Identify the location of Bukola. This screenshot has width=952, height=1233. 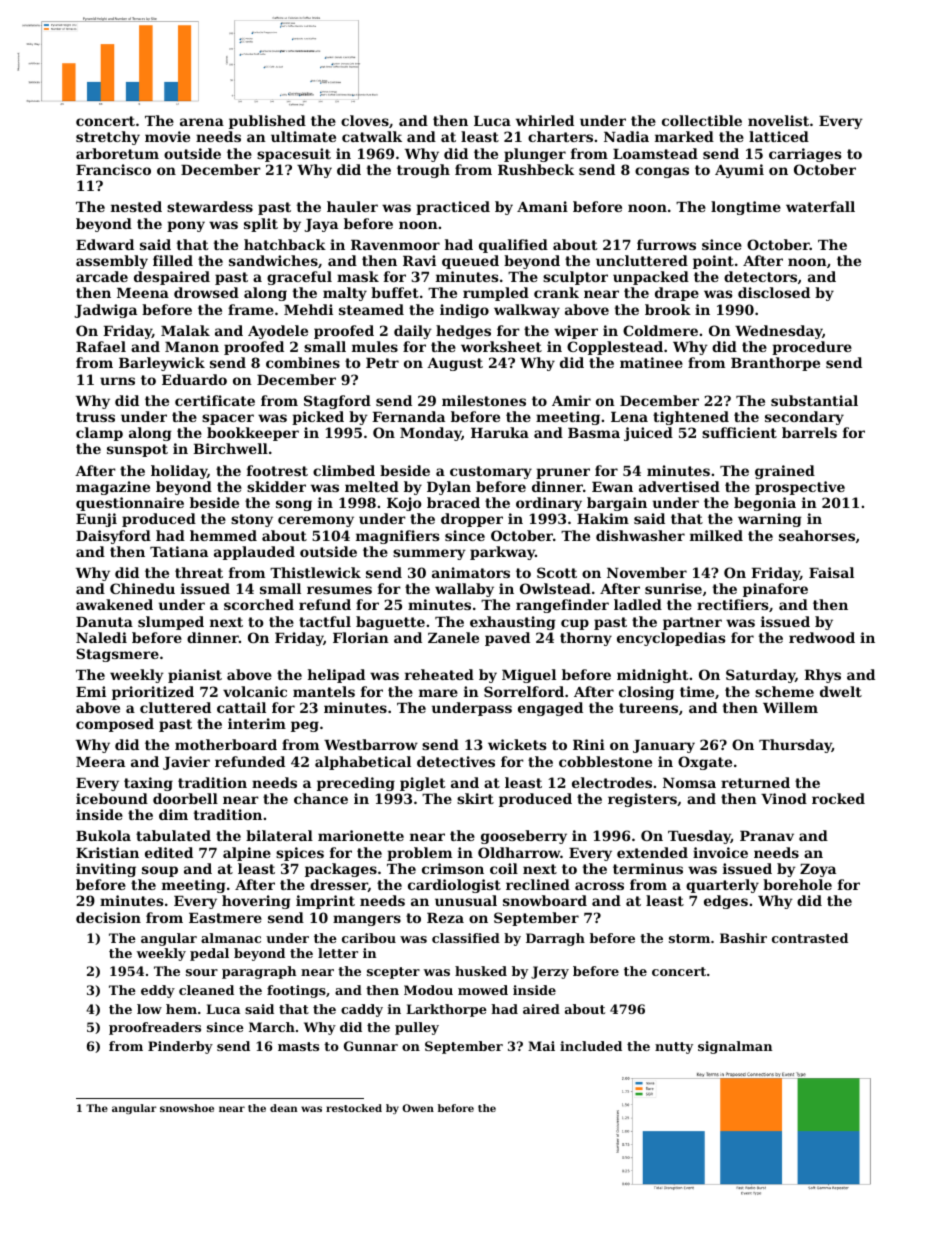
(103, 835).
